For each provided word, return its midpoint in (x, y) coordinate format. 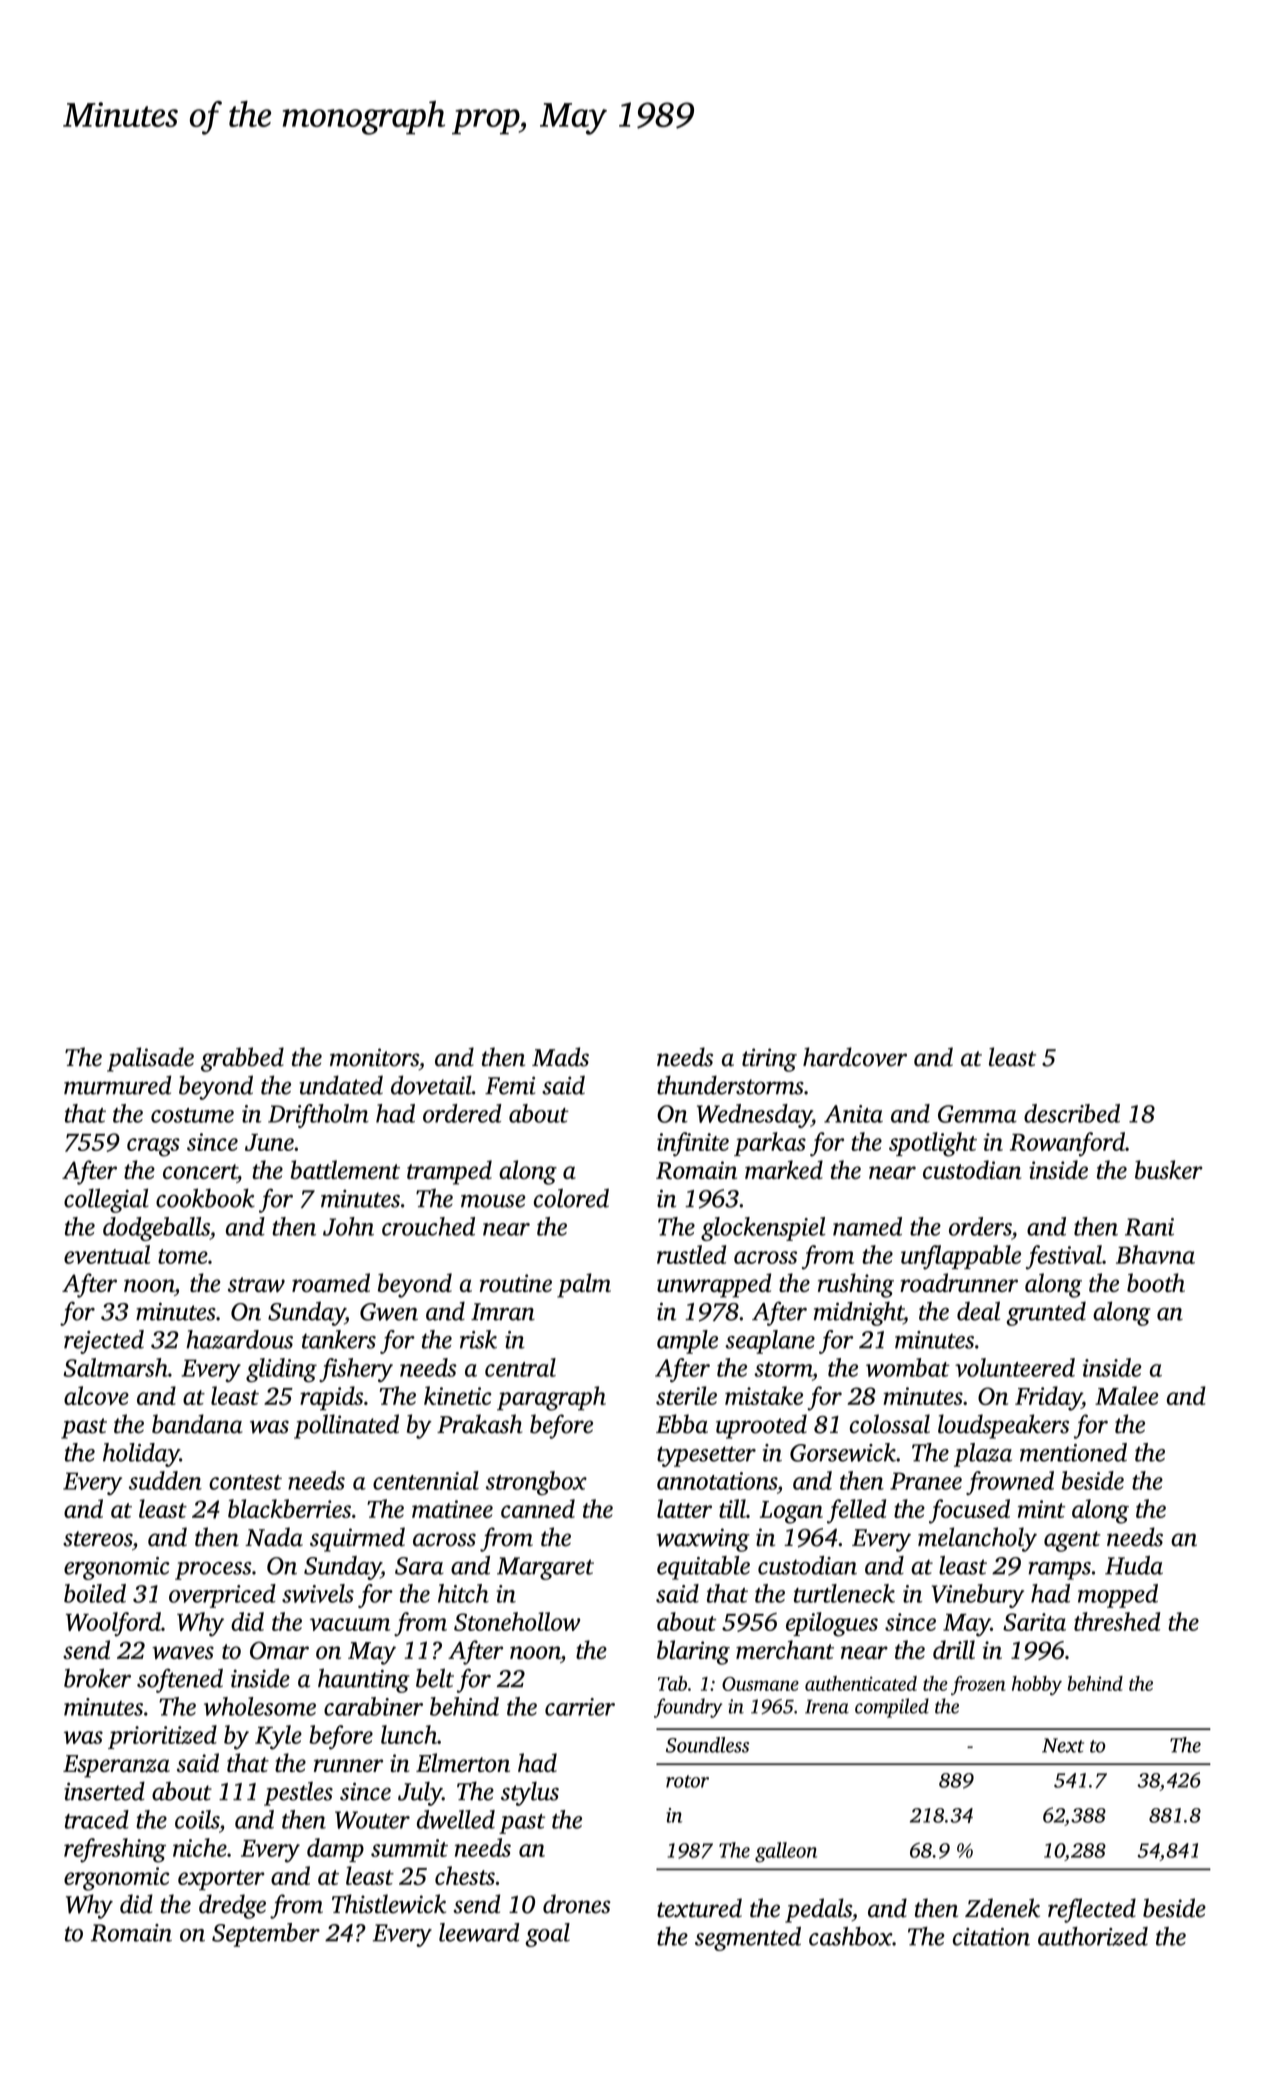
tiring (769, 1060)
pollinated (346, 1426)
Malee (1126, 1395)
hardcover (855, 1057)
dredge (232, 1906)
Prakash (479, 1424)
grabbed (242, 1059)
